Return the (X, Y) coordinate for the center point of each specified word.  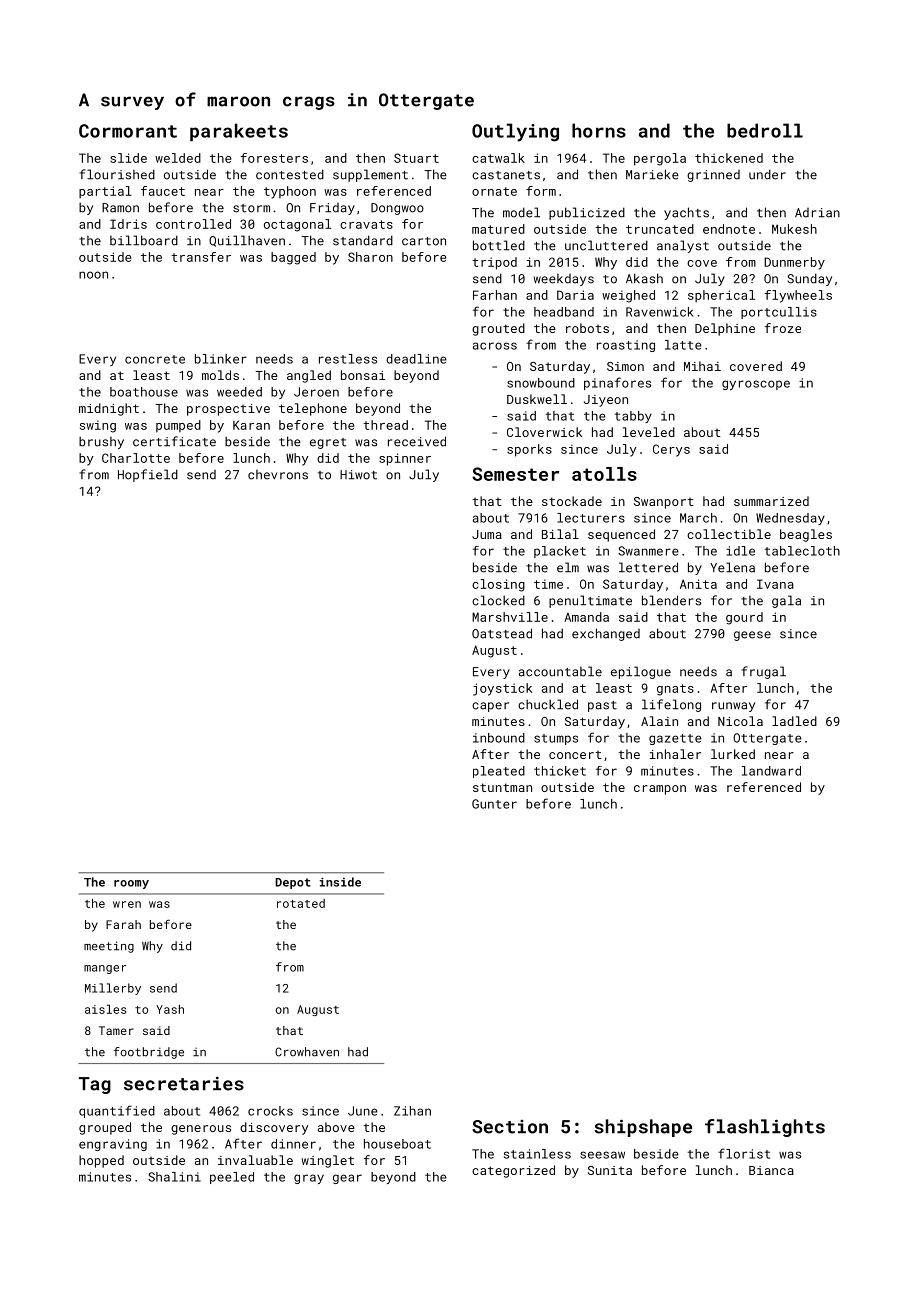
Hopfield (148, 475)
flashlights (765, 1128)
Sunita (610, 1170)
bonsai (363, 375)
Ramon (120, 208)
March (698, 518)
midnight (109, 409)
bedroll (765, 130)
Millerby (113, 989)
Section (510, 1127)
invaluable (255, 1160)
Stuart (416, 158)
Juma (487, 534)
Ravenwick (660, 312)
